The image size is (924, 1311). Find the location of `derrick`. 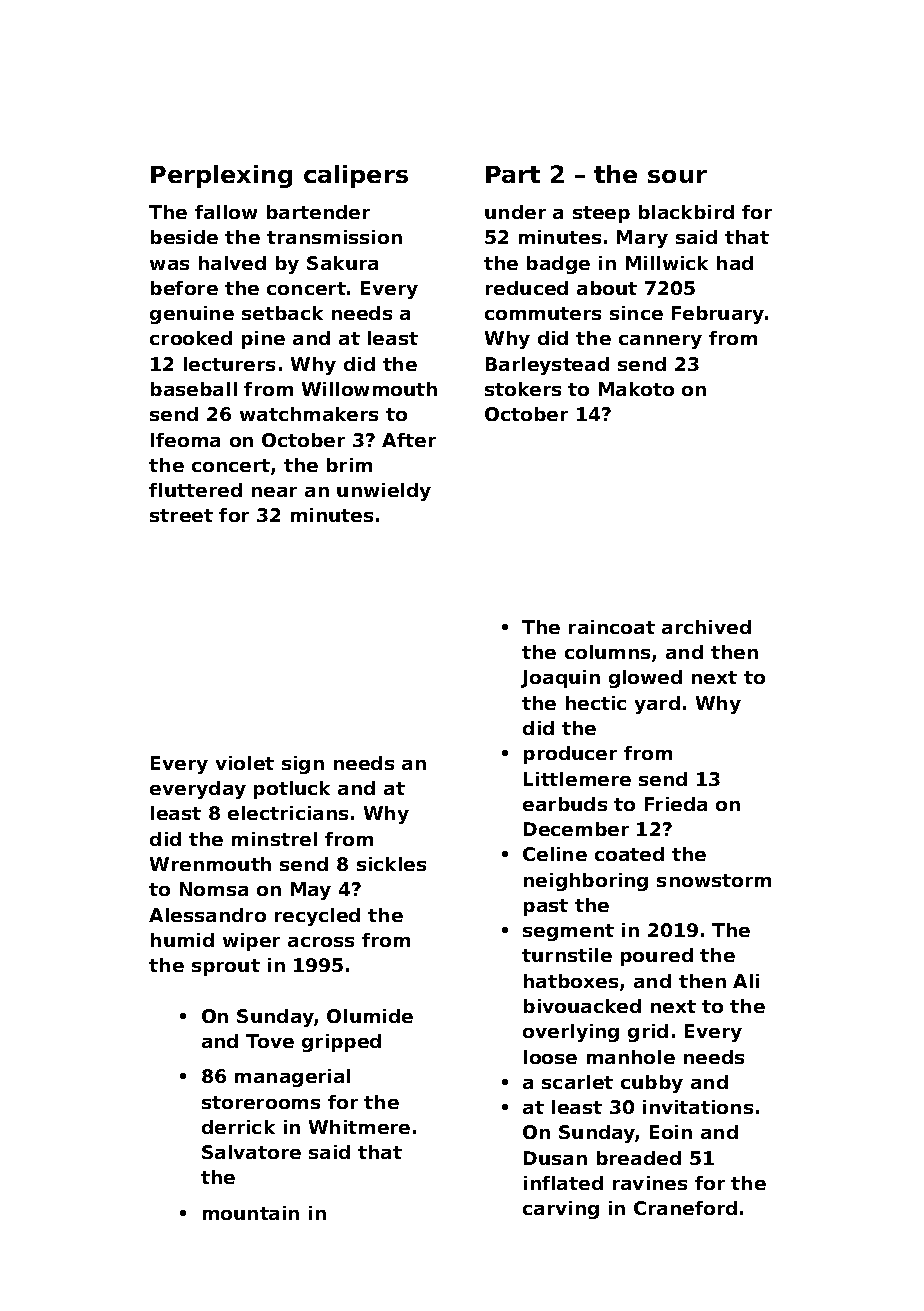

derrick is located at coordinates (238, 1127).
